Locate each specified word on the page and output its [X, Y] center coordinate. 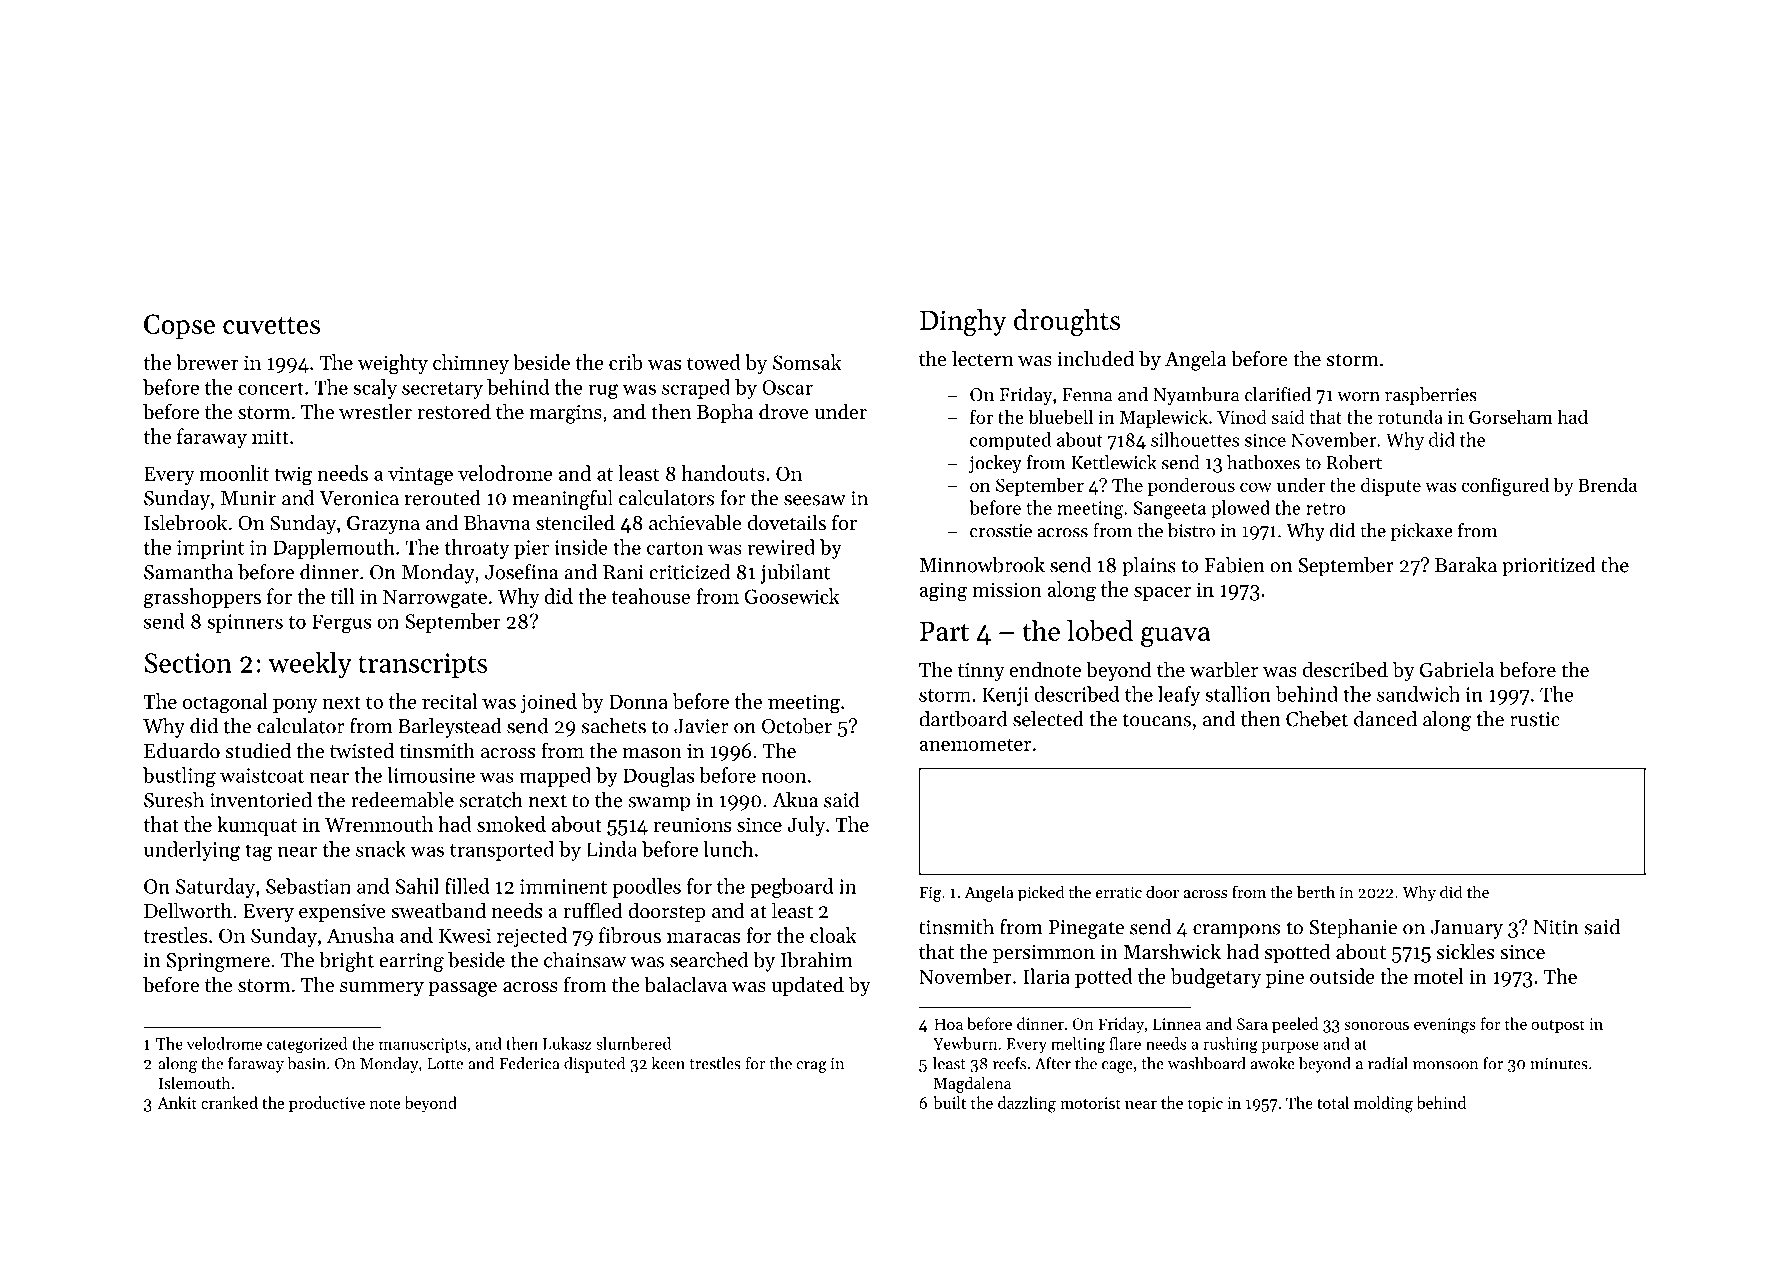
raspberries [1431, 396]
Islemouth [194, 1082]
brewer [207, 362]
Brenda [1607, 484]
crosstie [1001, 531]
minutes [1559, 1064]
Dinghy [963, 322]
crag [811, 1067]
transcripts [422, 665]
